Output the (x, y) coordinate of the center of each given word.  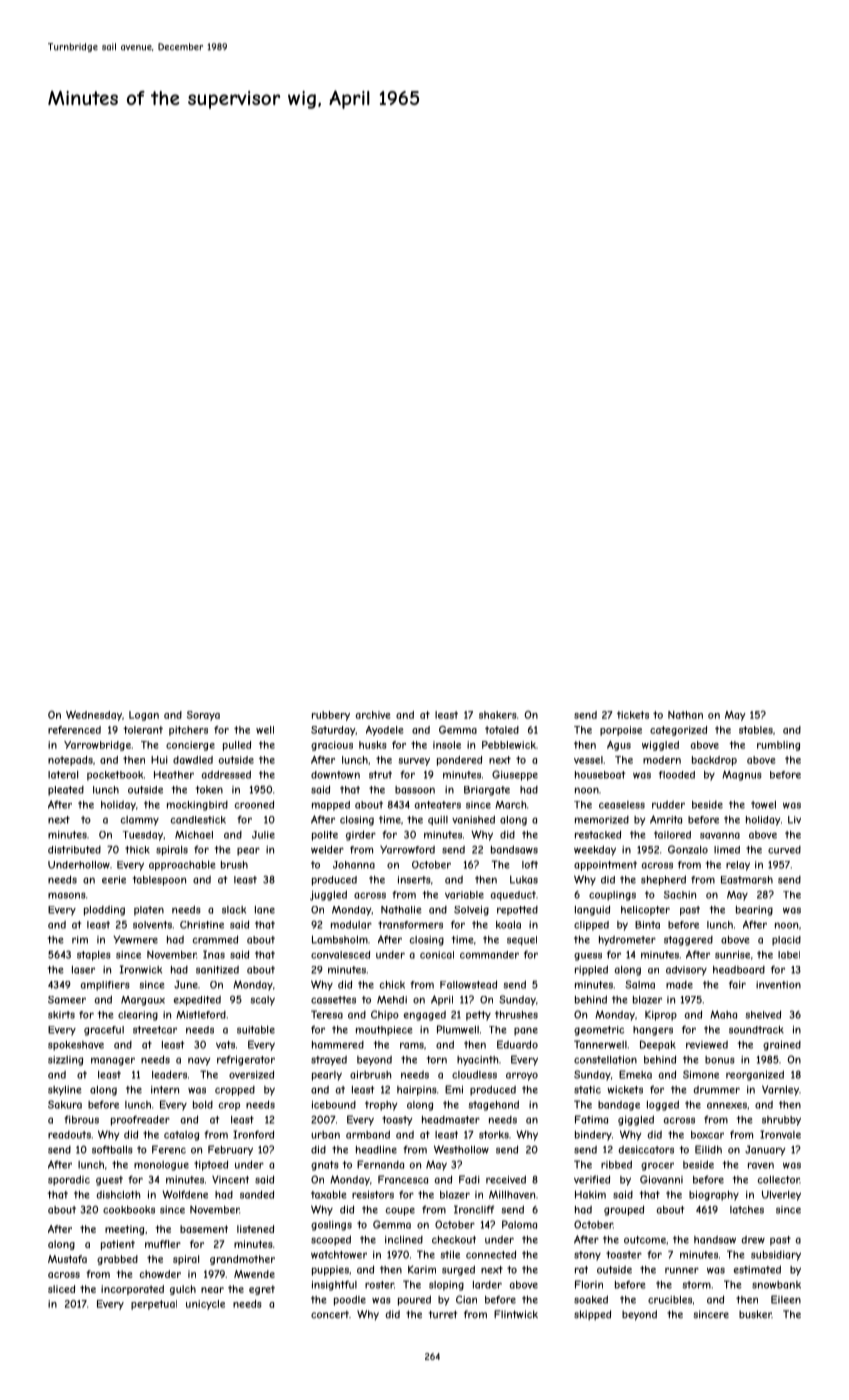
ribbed (616, 1164)
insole (447, 745)
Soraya (203, 716)
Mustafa (67, 1259)
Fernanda (380, 1164)
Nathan (685, 715)
